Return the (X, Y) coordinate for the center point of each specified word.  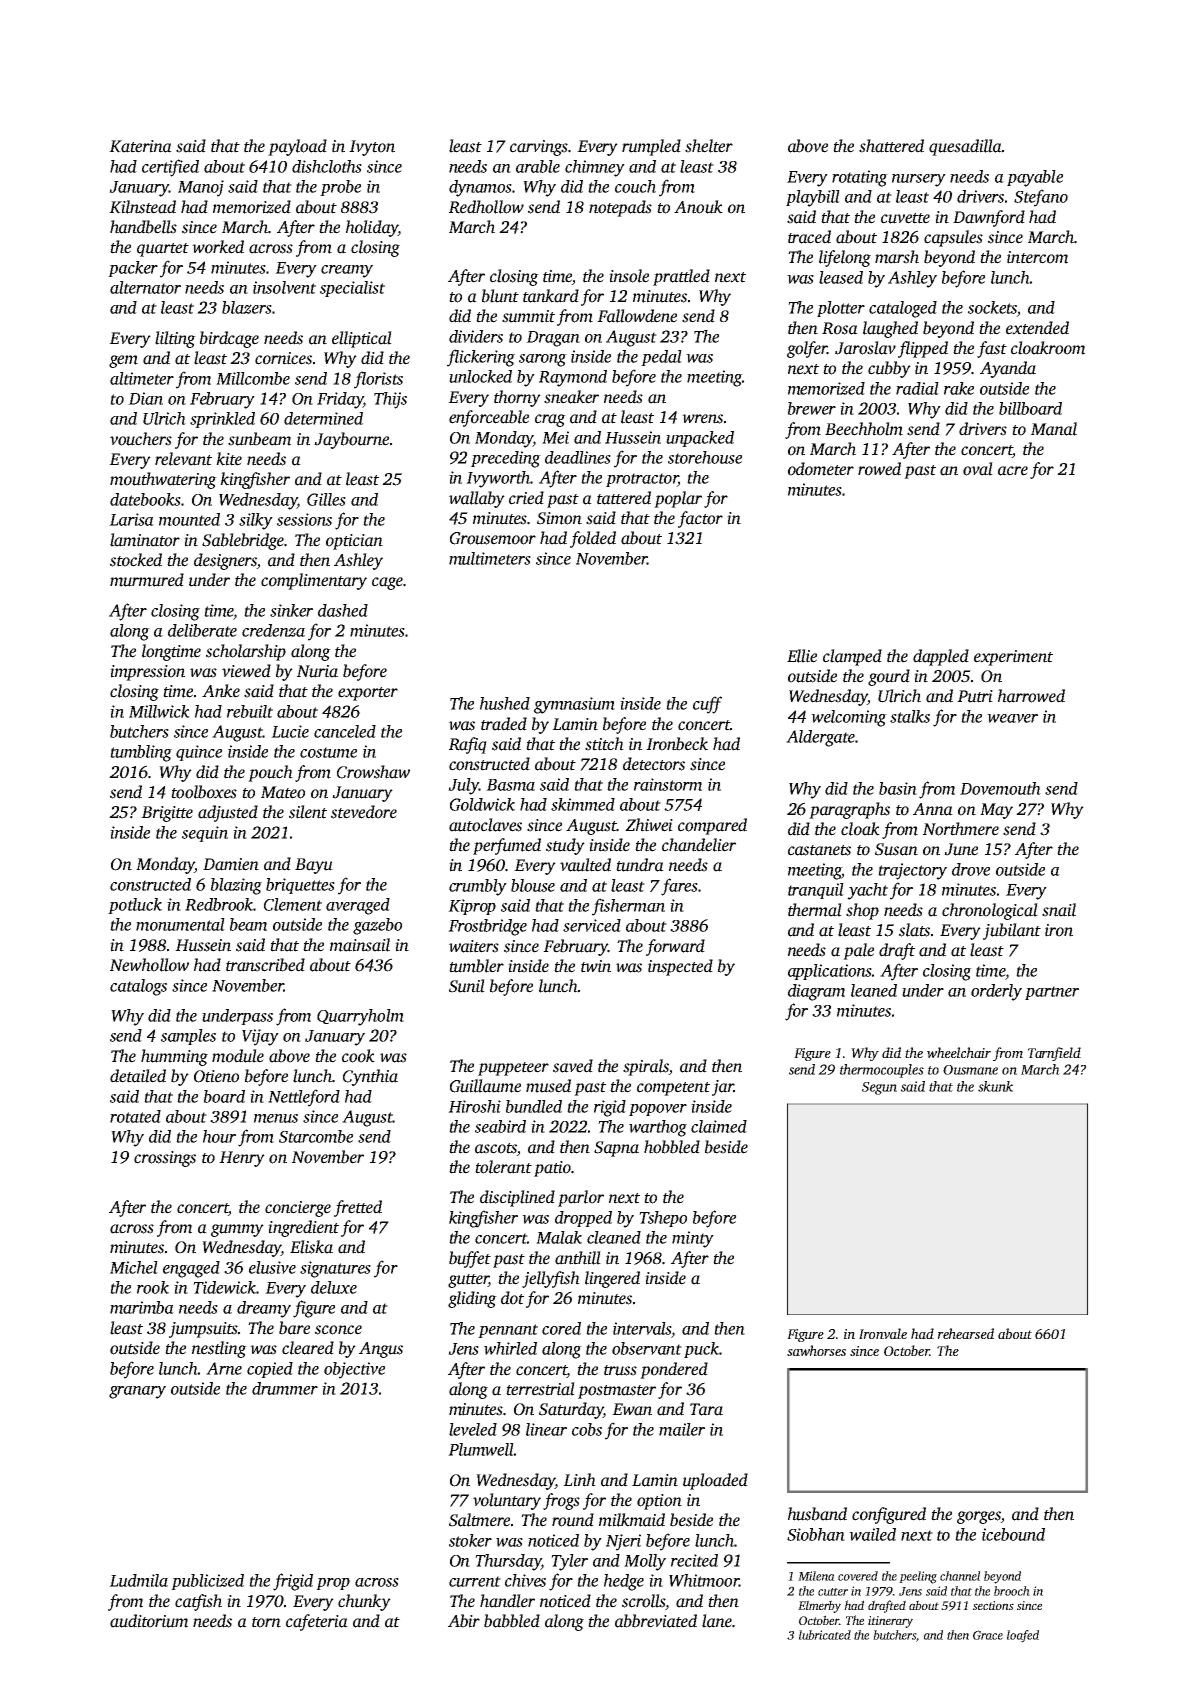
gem (123, 361)
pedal (661, 358)
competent (673, 1089)
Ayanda (1008, 369)
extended (1037, 328)
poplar (678, 499)
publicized (207, 1582)
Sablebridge (243, 541)
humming (174, 1057)
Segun (879, 1088)
